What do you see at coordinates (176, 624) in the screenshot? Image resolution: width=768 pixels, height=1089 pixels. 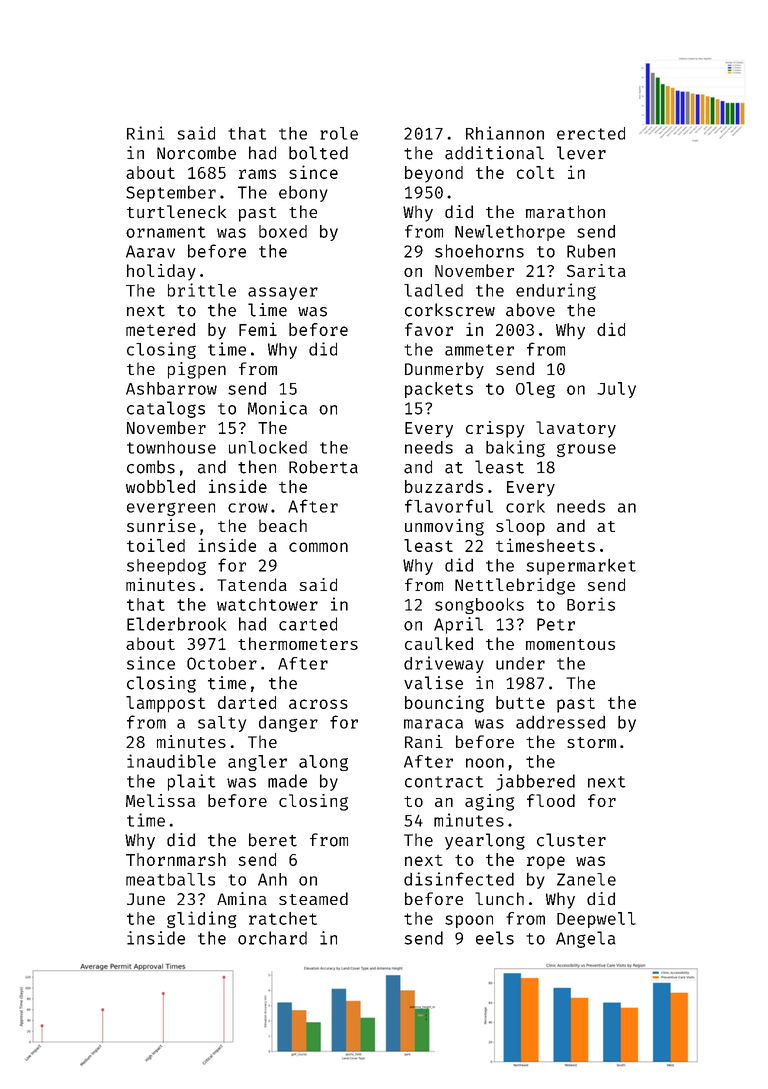 I see `Elderbrook` at bounding box center [176, 624].
